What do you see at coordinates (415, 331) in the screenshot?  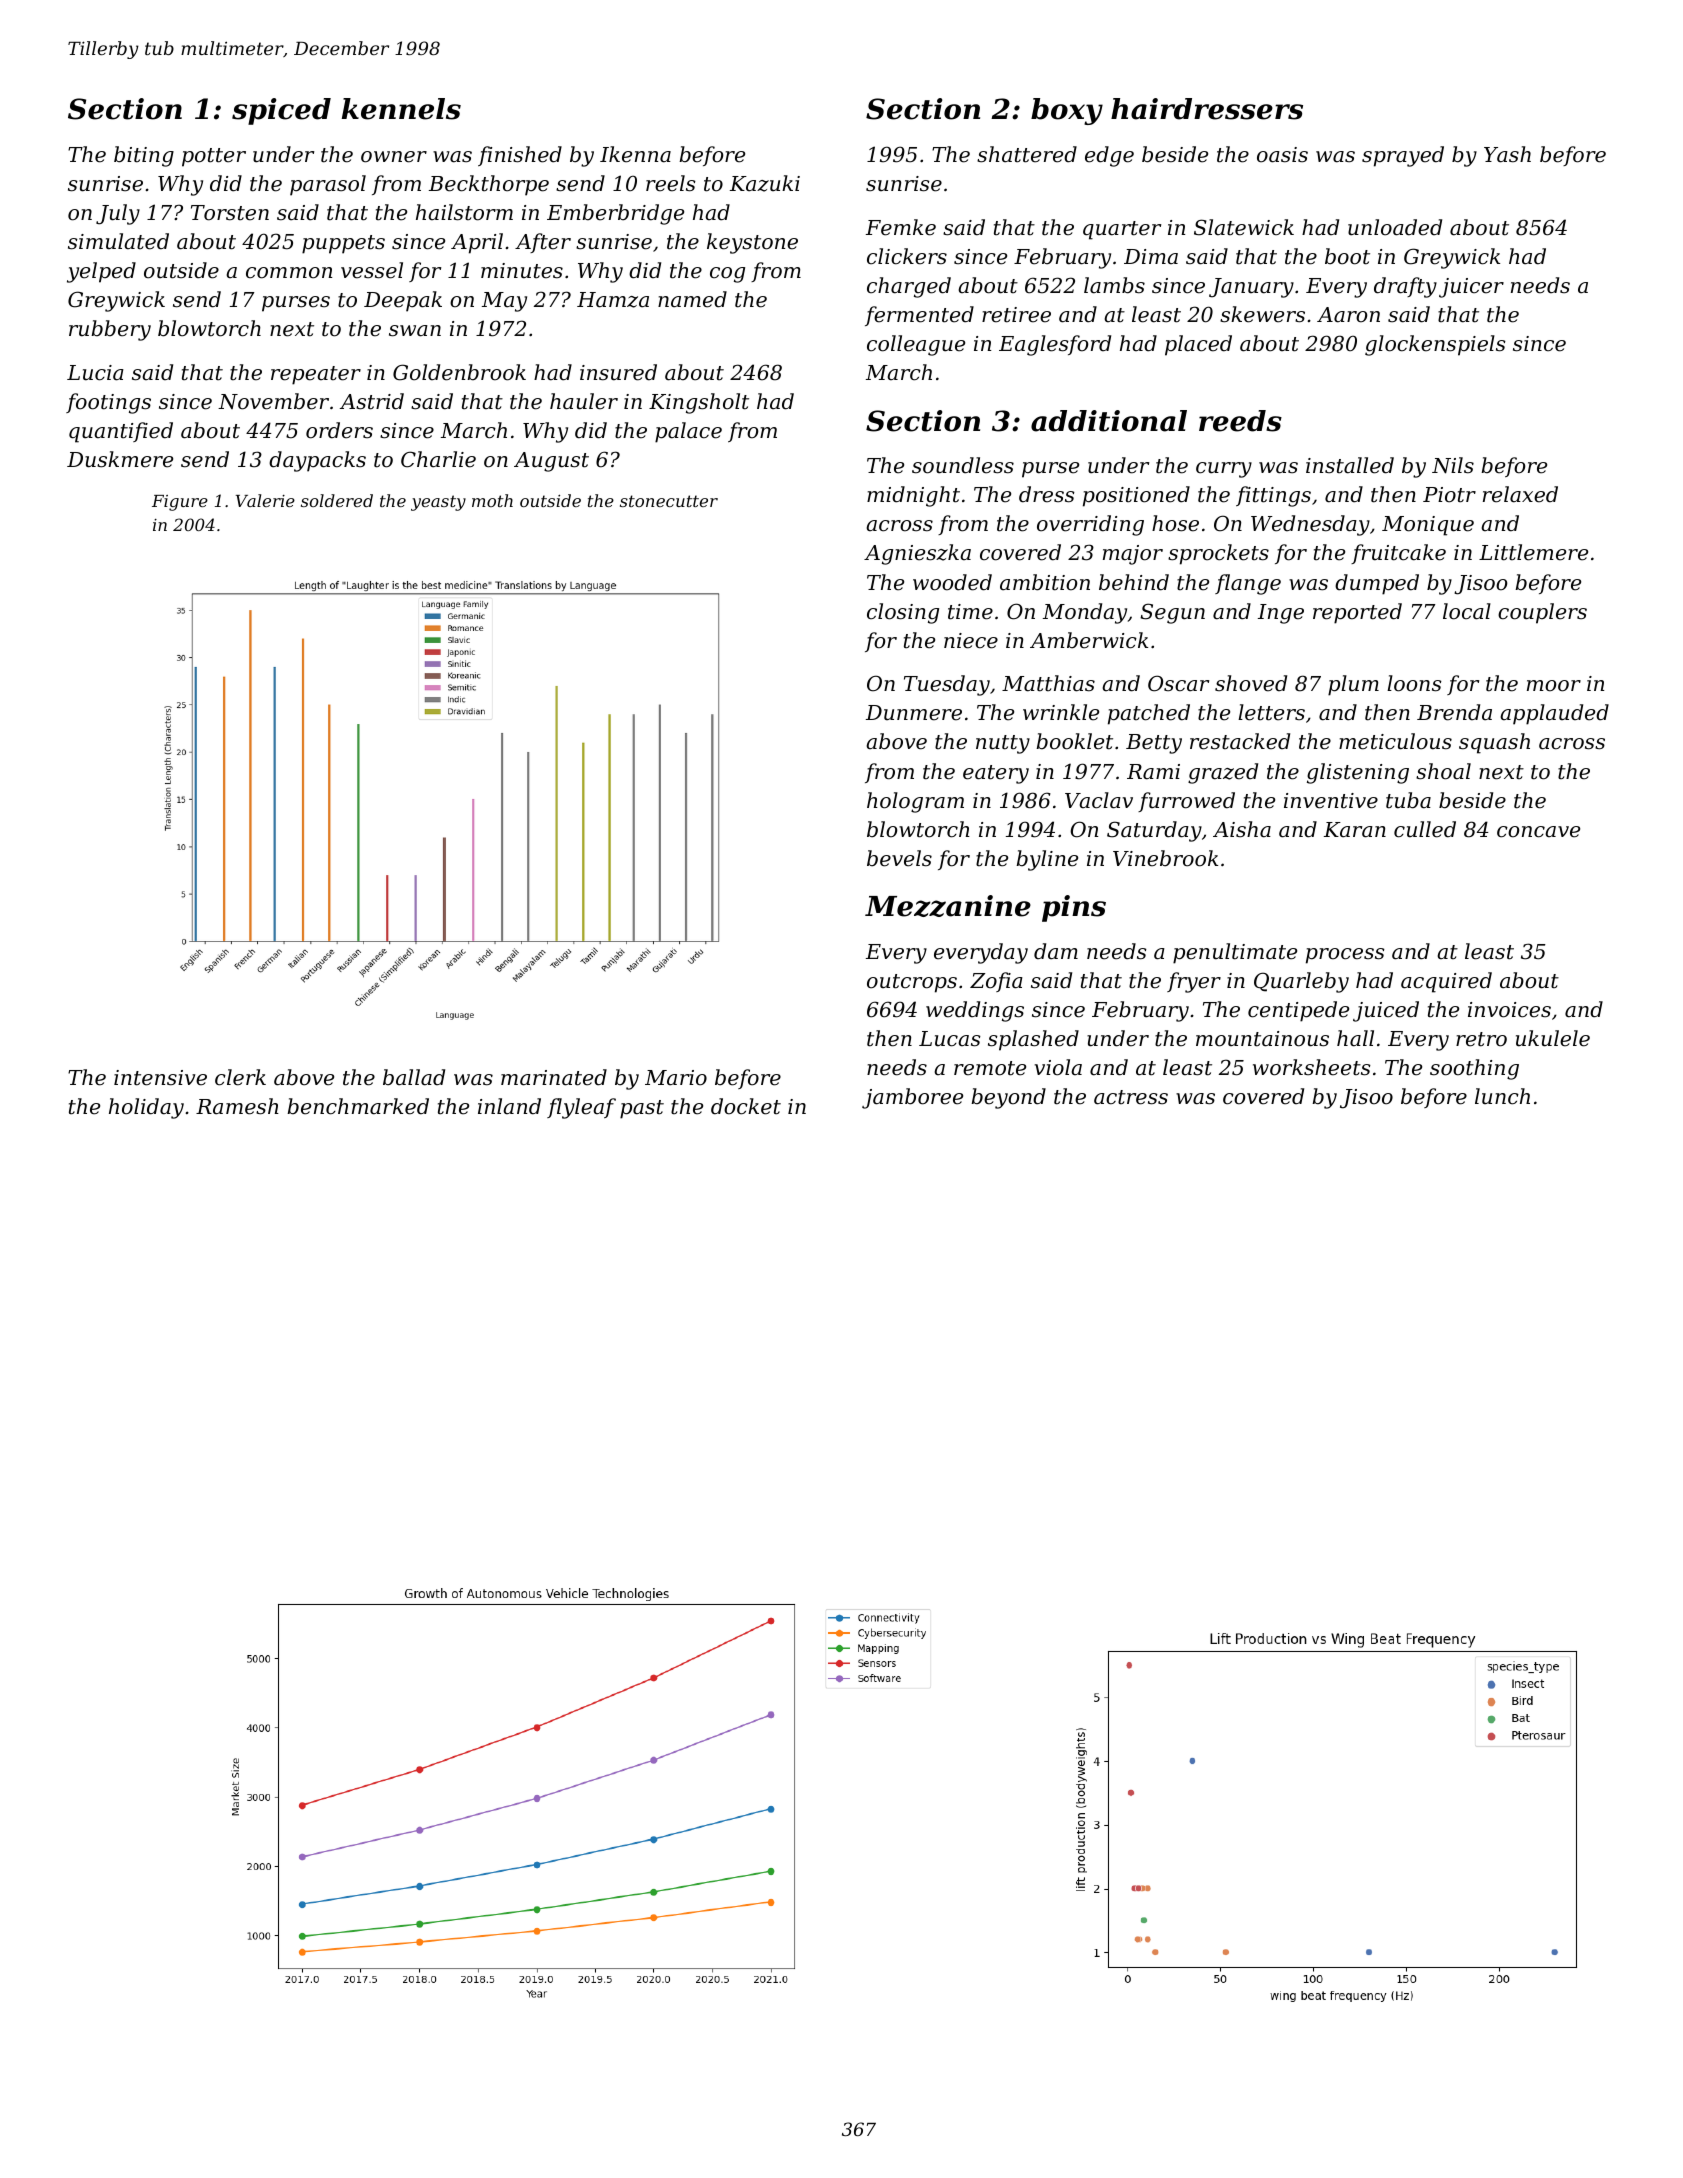 I see `swan` at bounding box center [415, 331].
